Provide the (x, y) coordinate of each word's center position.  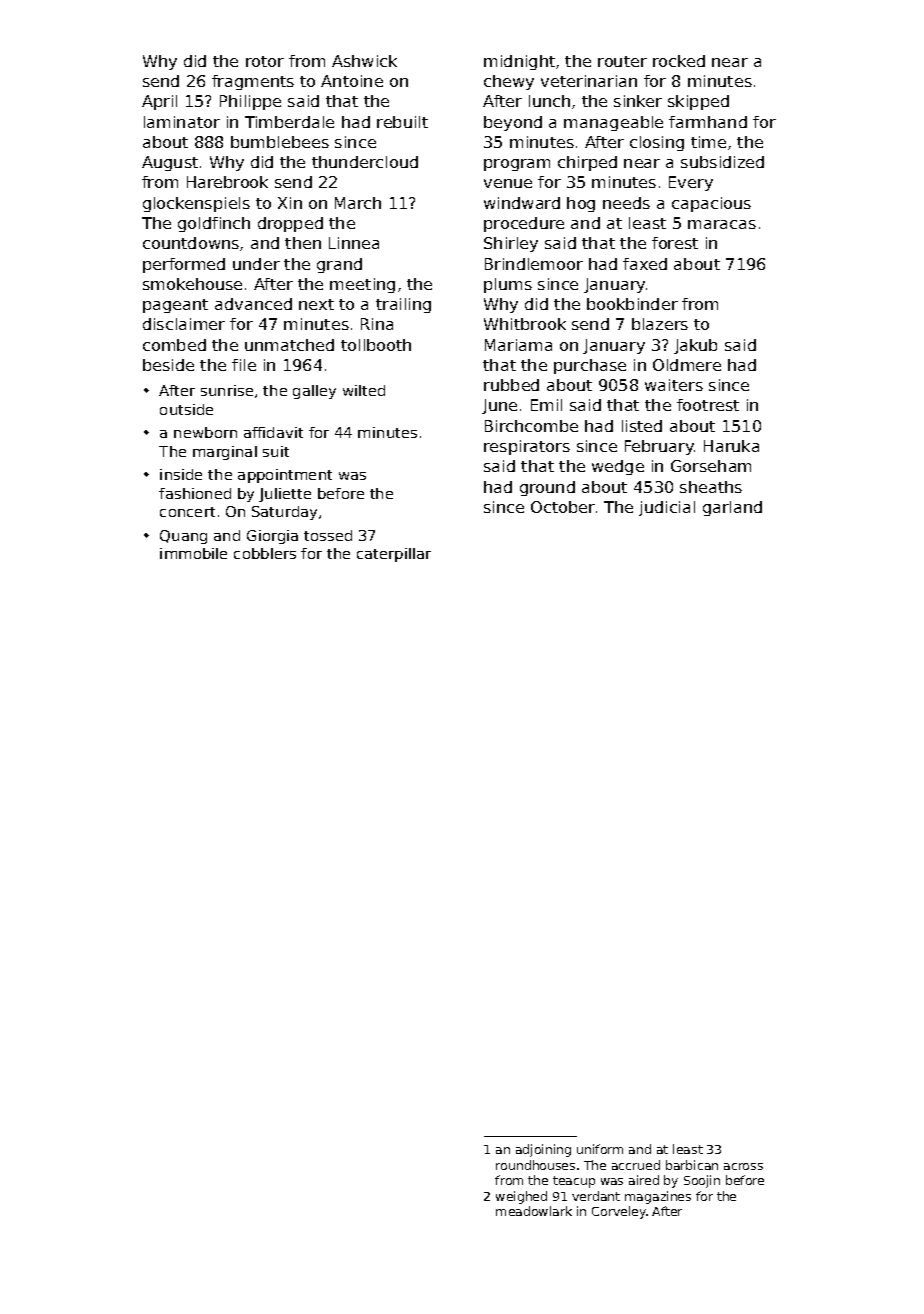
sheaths (711, 487)
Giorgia (272, 537)
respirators (527, 447)
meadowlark (534, 1211)
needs (626, 203)
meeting (362, 285)
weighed (521, 1197)
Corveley (619, 1212)
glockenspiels (196, 204)
